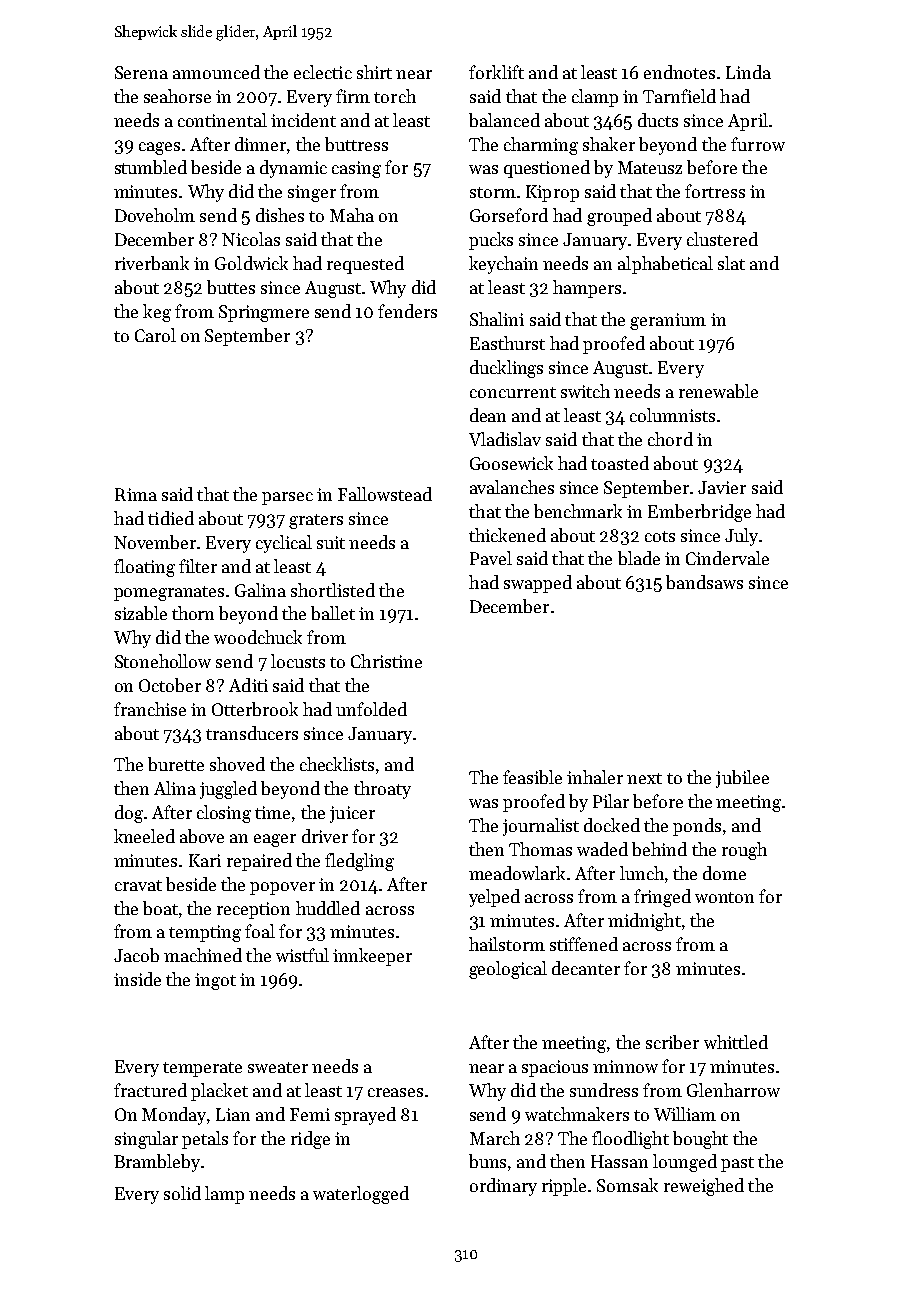  What do you see at coordinates (650, 167) in the screenshot?
I see `Mateusz` at bounding box center [650, 167].
